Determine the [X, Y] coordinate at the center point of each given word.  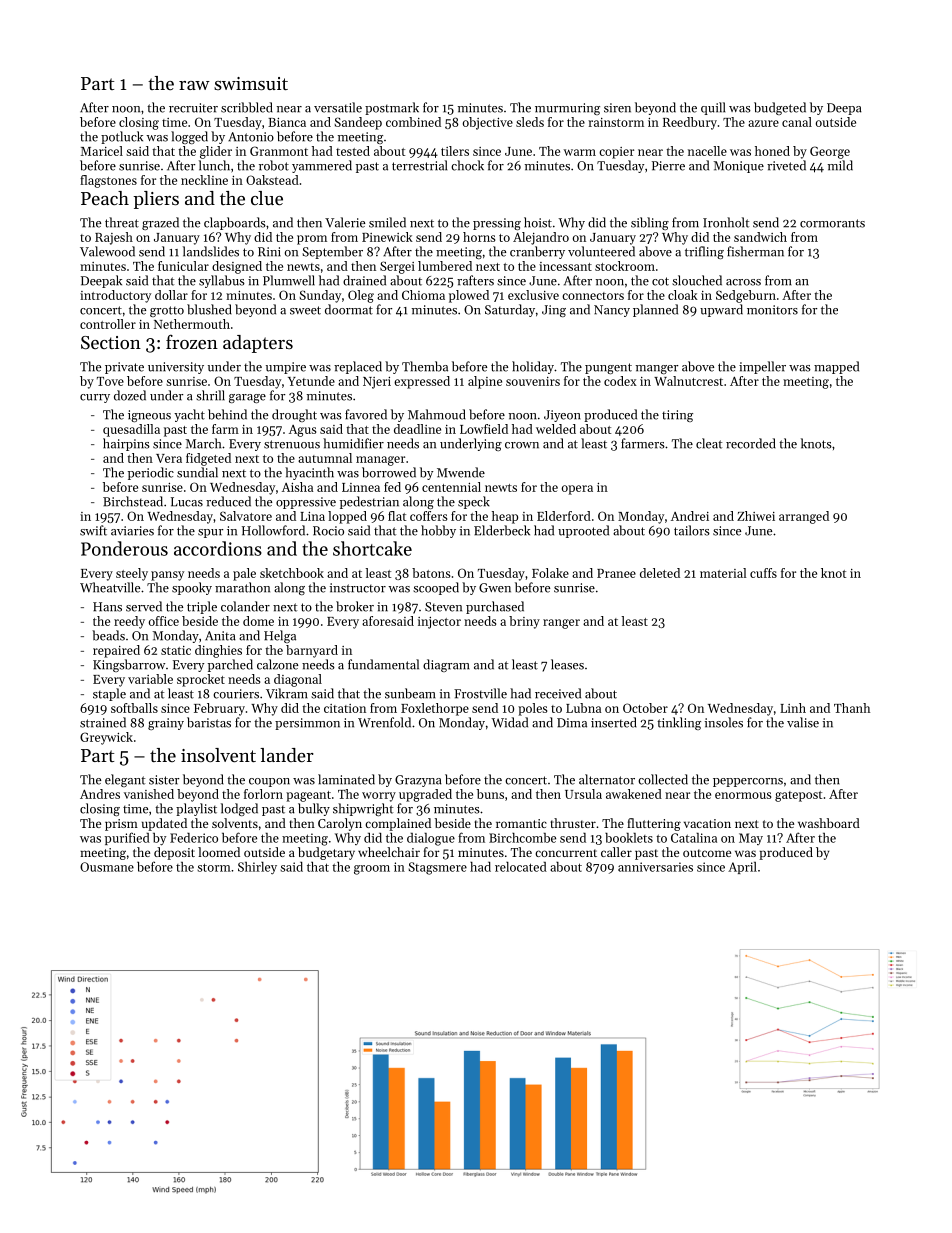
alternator [607, 779]
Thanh [852, 708]
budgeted [780, 108]
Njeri [377, 383]
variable [150, 679]
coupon [269, 782]
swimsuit [251, 83]
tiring [677, 416]
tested [353, 151]
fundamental [383, 664]
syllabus [222, 281]
